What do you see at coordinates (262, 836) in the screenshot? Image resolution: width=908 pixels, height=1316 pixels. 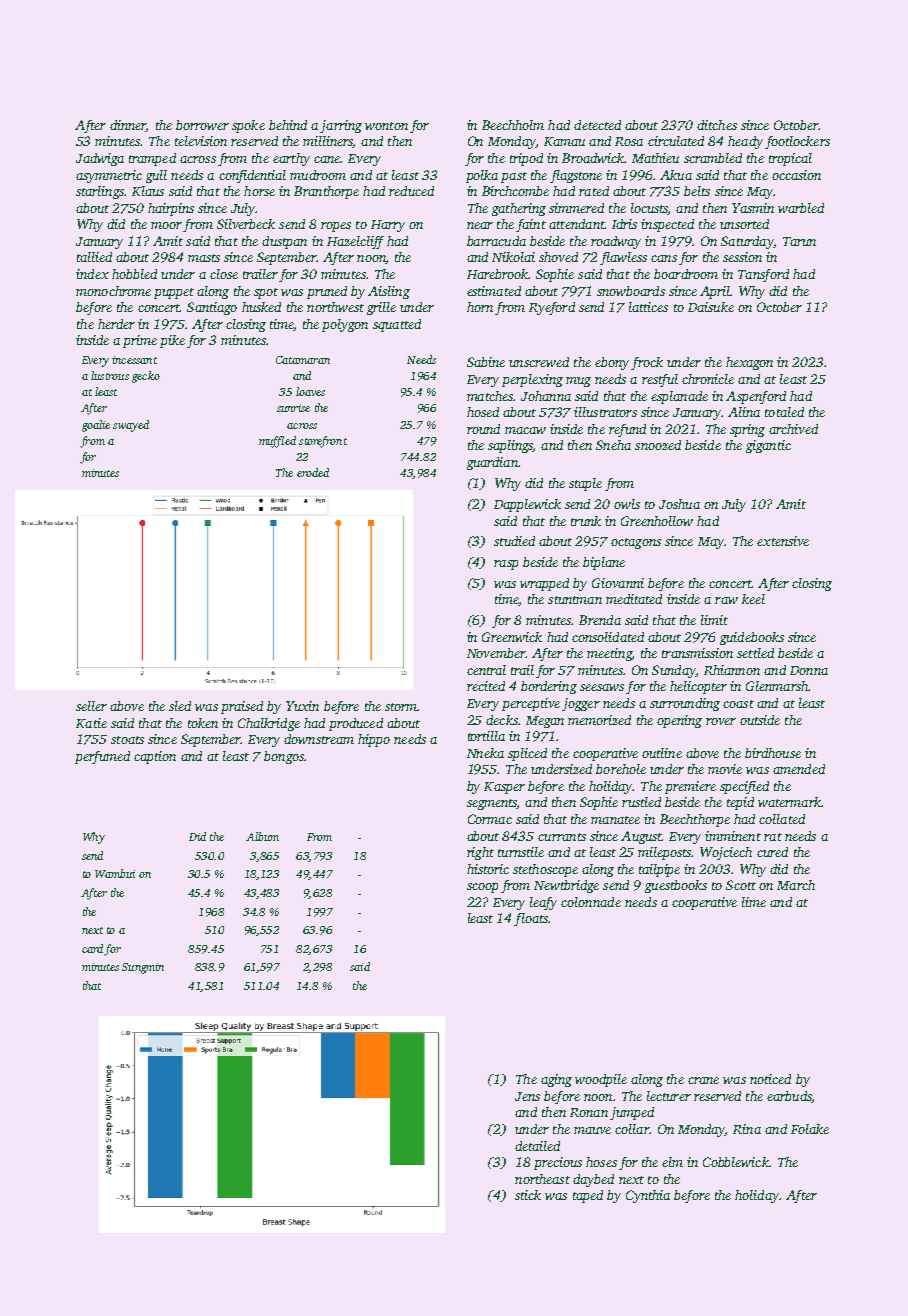 I see `Album` at bounding box center [262, 836].
